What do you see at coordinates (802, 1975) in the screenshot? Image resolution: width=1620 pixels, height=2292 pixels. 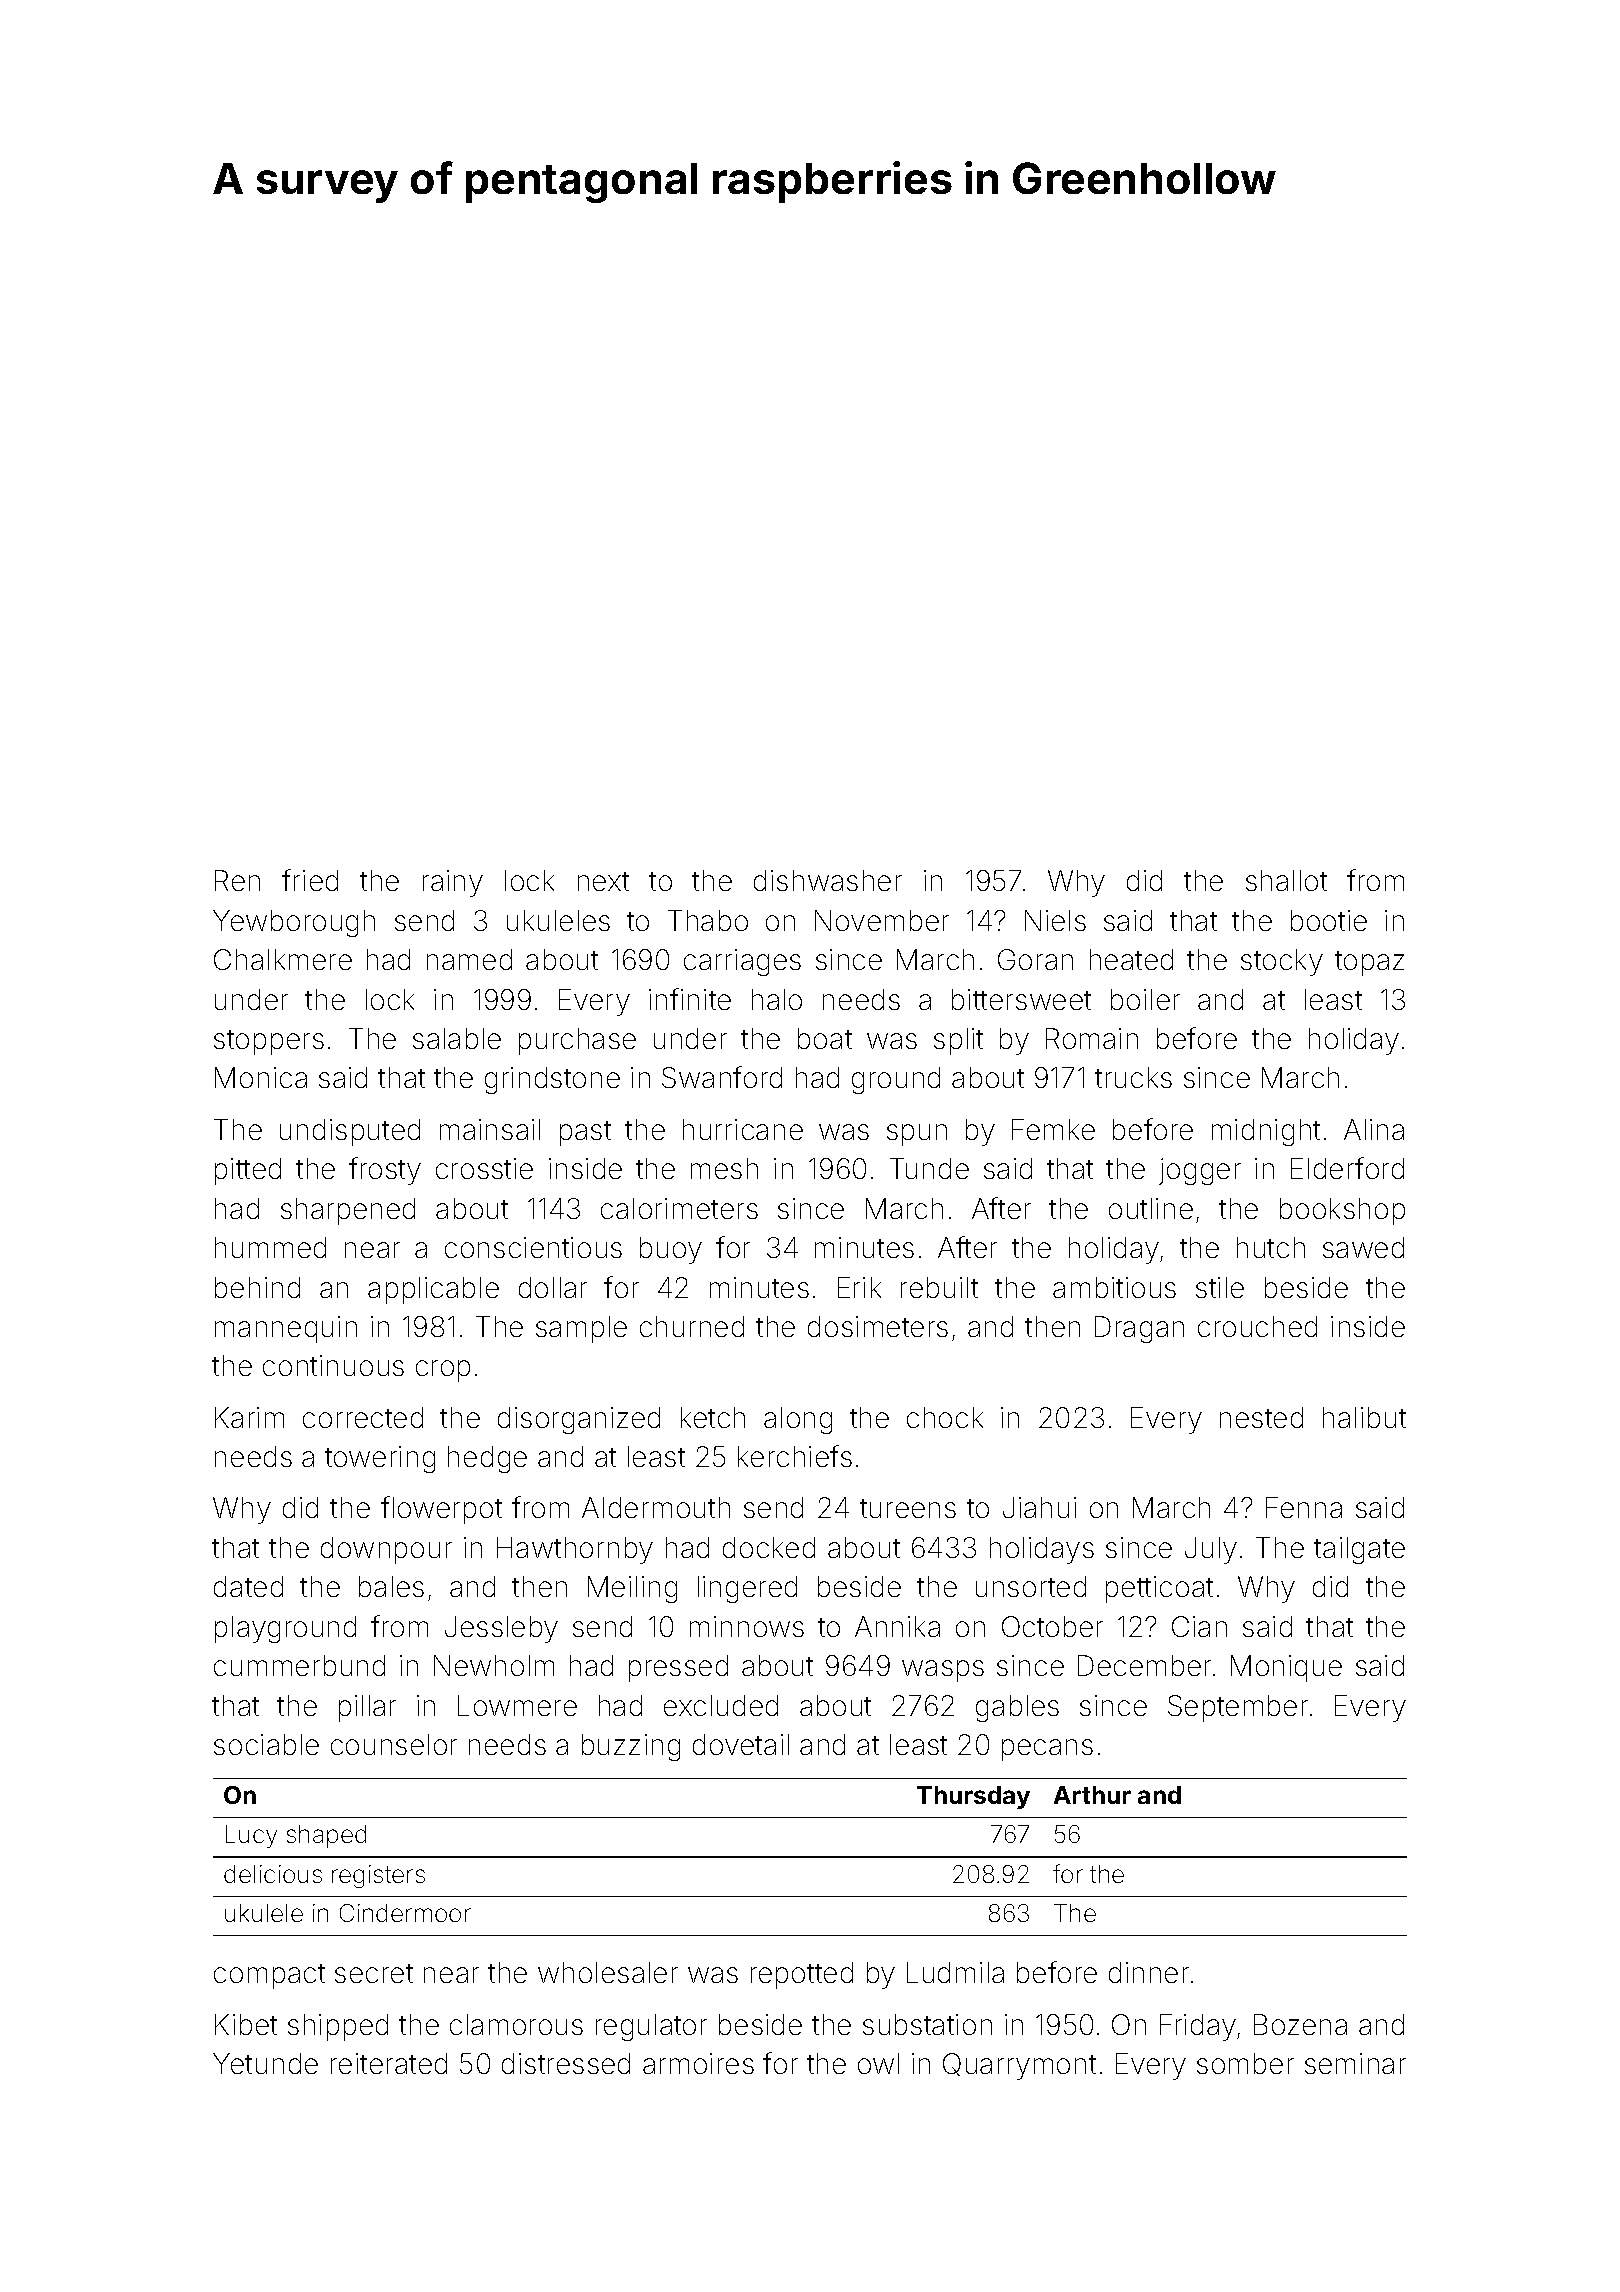 I see `repotted` at bounding box center [802, 1975].
